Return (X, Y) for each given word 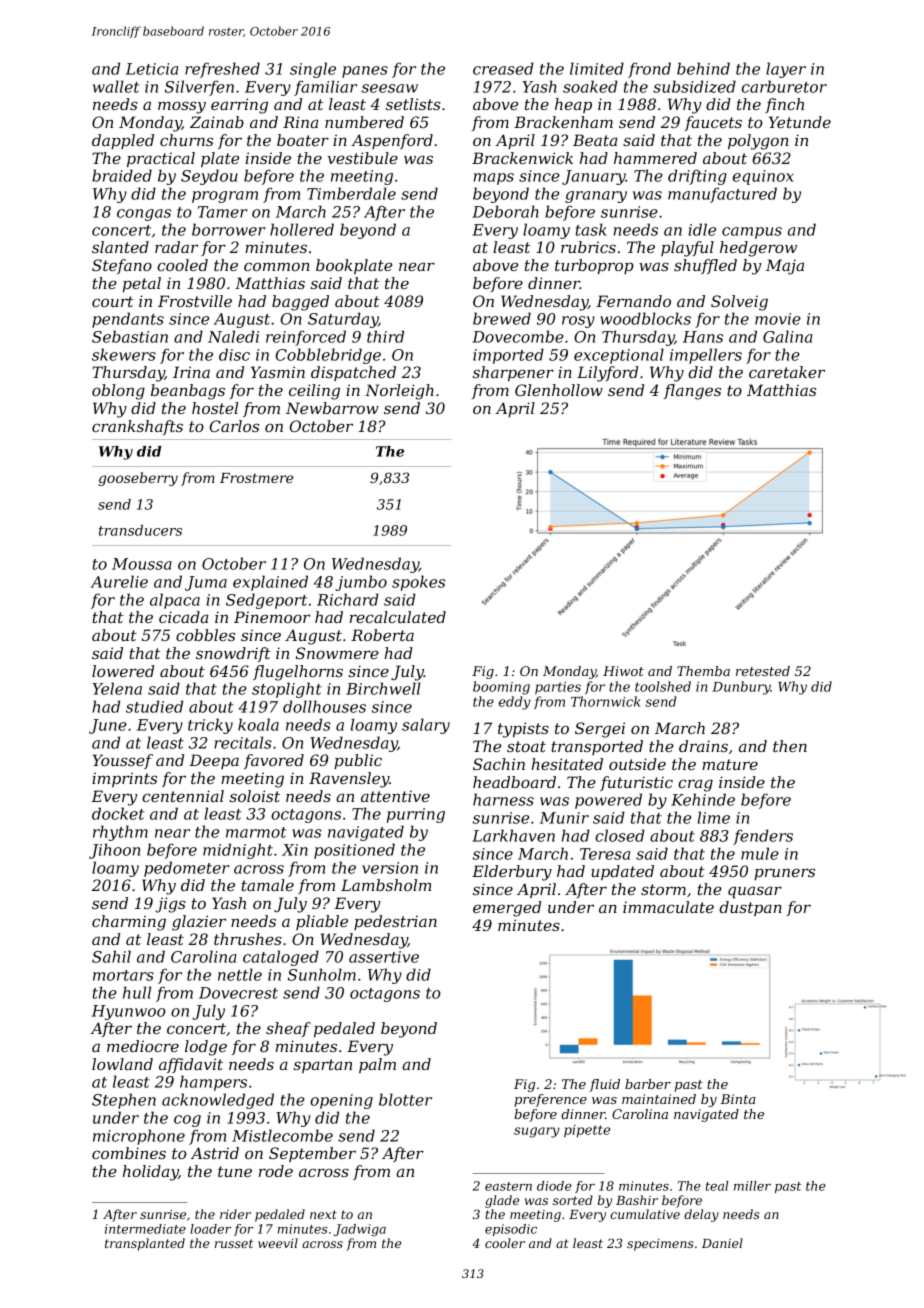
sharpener (513, 373)
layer (786, 70)
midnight (238, 851)
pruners (784, 874)
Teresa (605, 854)
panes (365, 72)
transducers (140, 530)
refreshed (222, 70)
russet (234, 1243)
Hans (703, 337)
